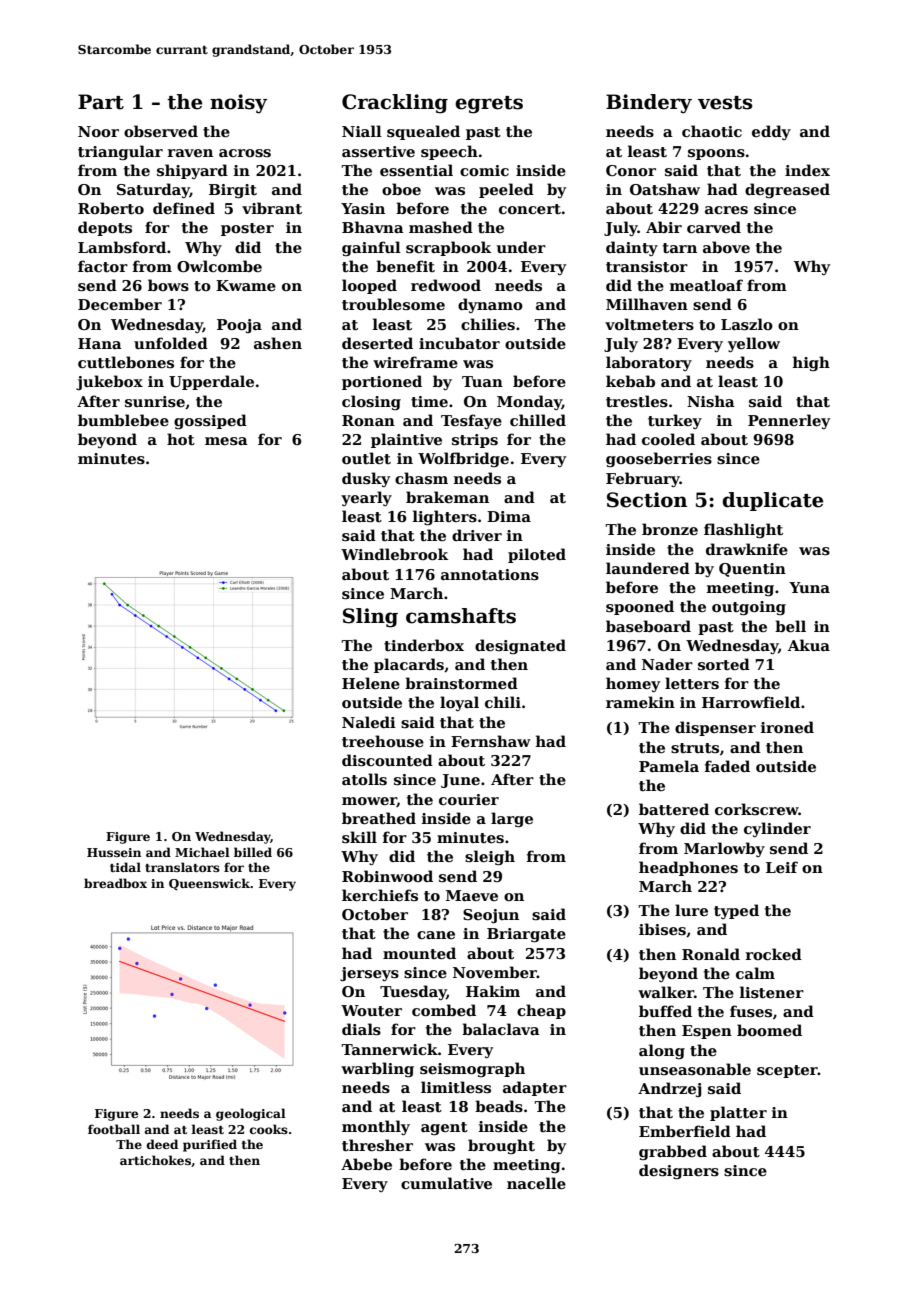  What do you see at coordinates (712, 131) in the screenshot?
I see `chaotic` at bounding box center [712, 131].
